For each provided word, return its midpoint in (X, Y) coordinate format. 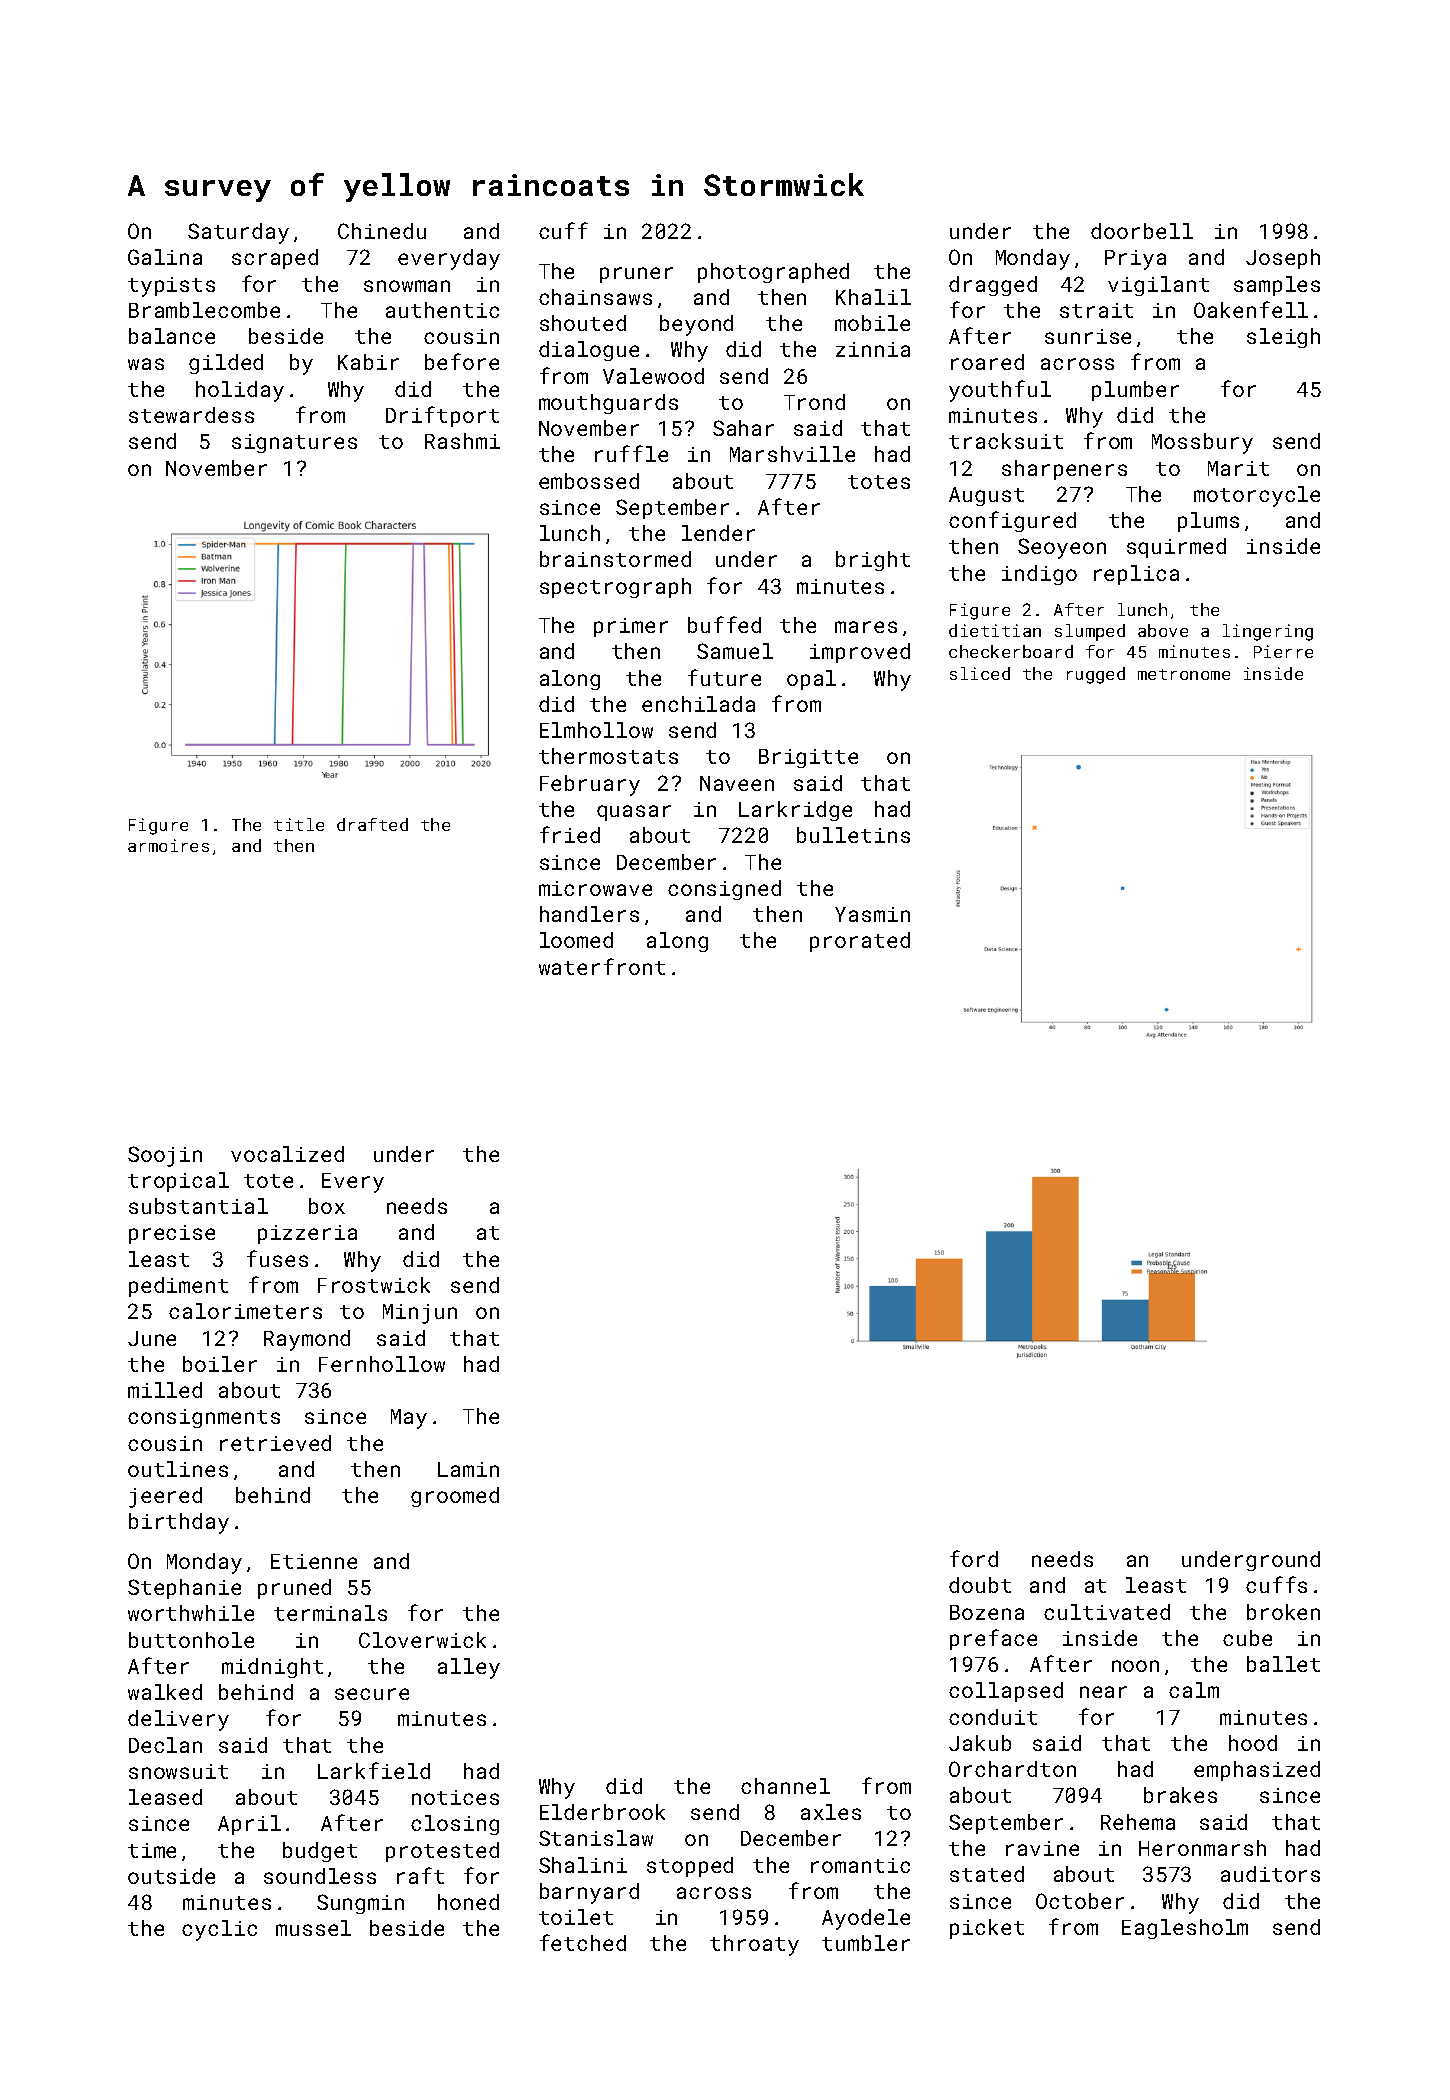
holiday (240, 391)
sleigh (1283, 338)
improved (860, 653)
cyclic (219, 1930)
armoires (168, 845)
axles (831, 1812)
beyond (696, 325)
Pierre (1283, 651)
